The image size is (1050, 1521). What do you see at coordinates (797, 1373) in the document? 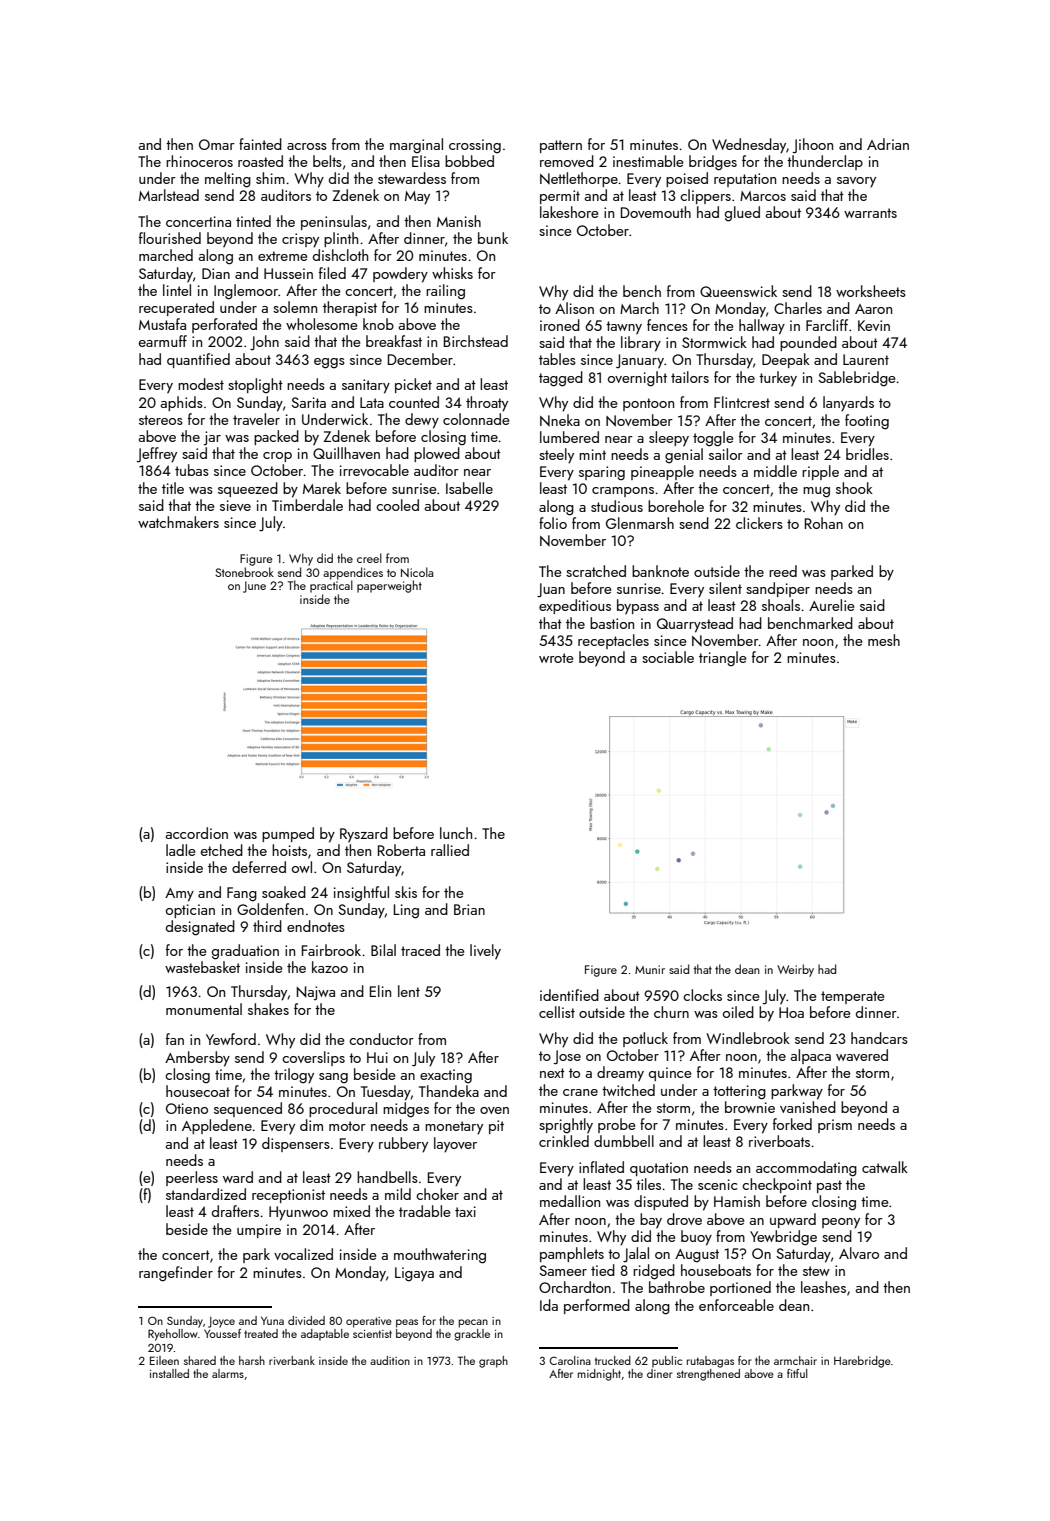
I see `fitful` at bounding box center [797, 1373].
